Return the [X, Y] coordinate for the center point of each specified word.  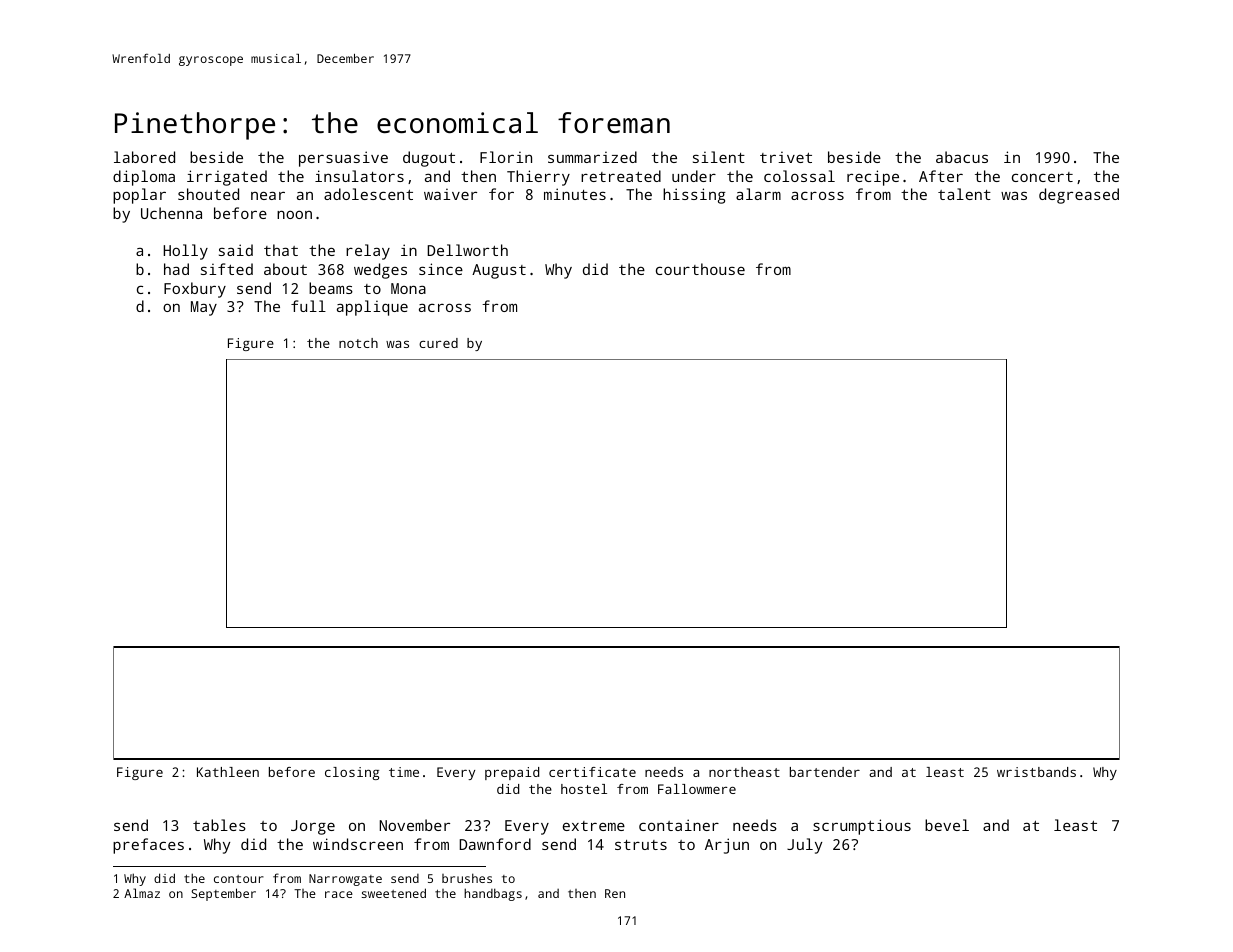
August [499, 271]
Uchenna [171, 213]
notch [358, 343]
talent [964, 194]
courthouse [700, 269]
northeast [744, 772]
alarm [758, 194]
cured [438, 343]
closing [352, 773]
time [404, 772]
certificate [592, 772]
